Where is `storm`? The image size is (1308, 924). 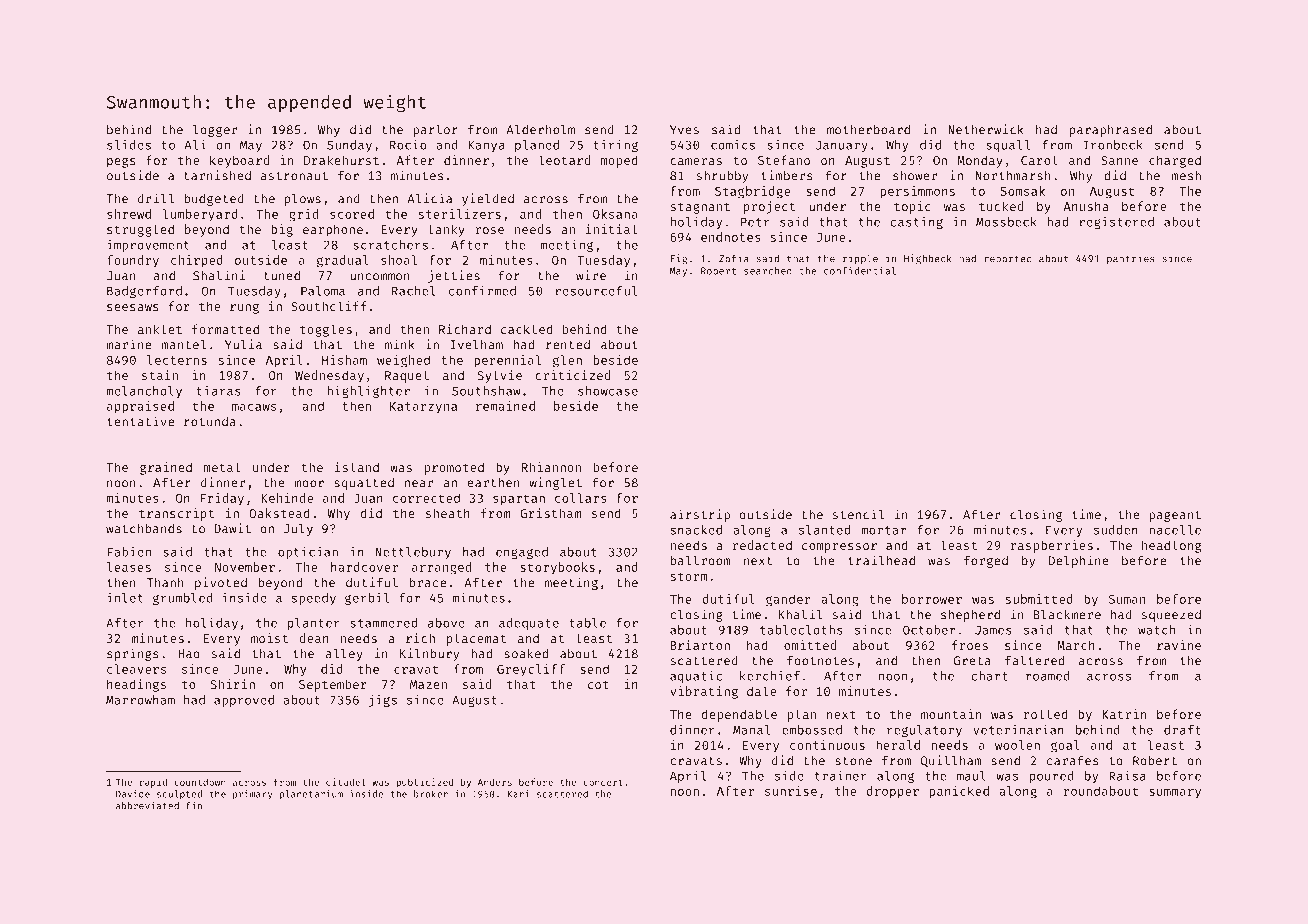
storm is located at coordinates (689, 576).
